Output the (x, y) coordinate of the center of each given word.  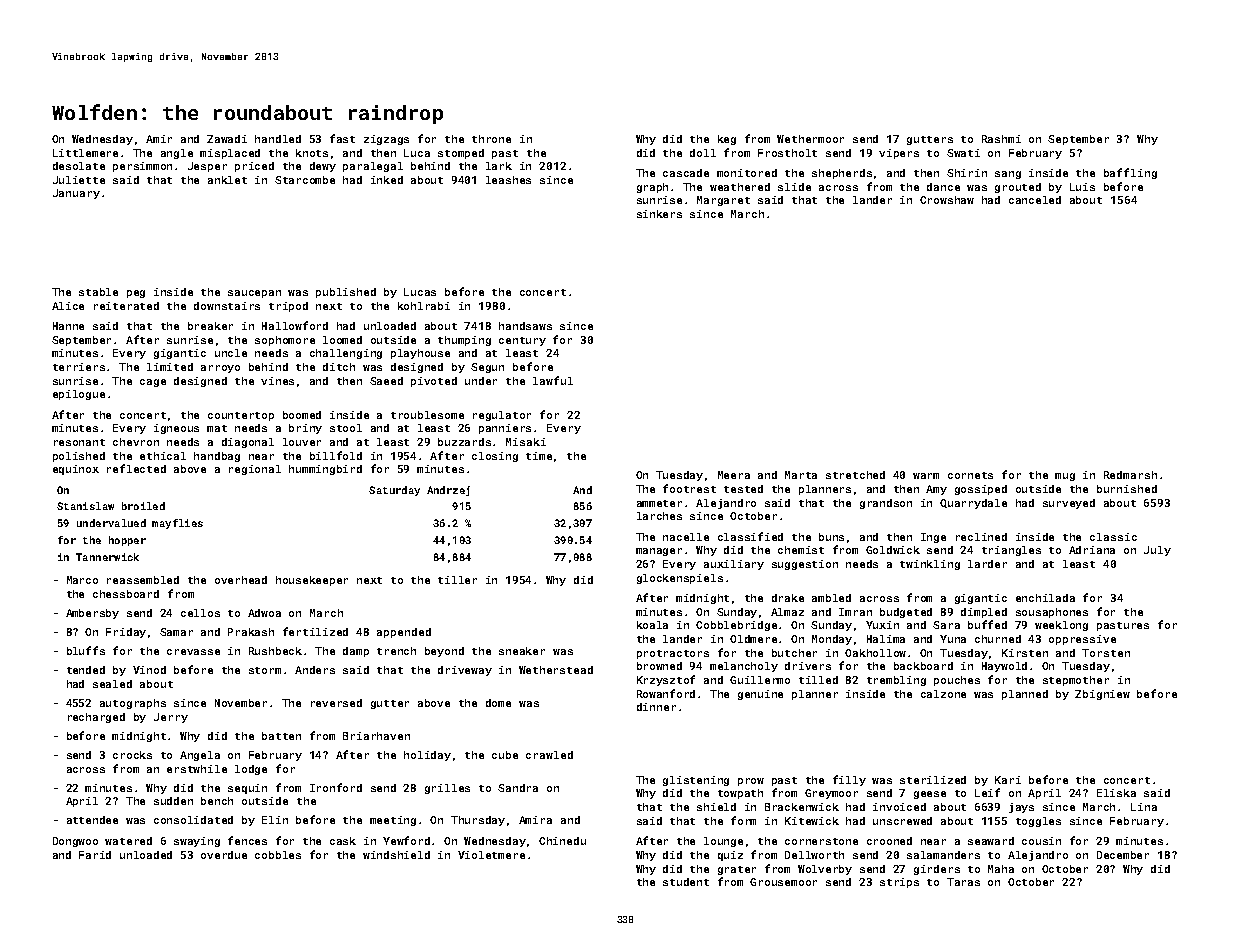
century (522, 341)
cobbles (278, 855)
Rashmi (1001, 139)
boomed (302, 415)
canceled (1035, 200)
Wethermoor (810, 139)
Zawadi (227, 139)
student (686, 882)
